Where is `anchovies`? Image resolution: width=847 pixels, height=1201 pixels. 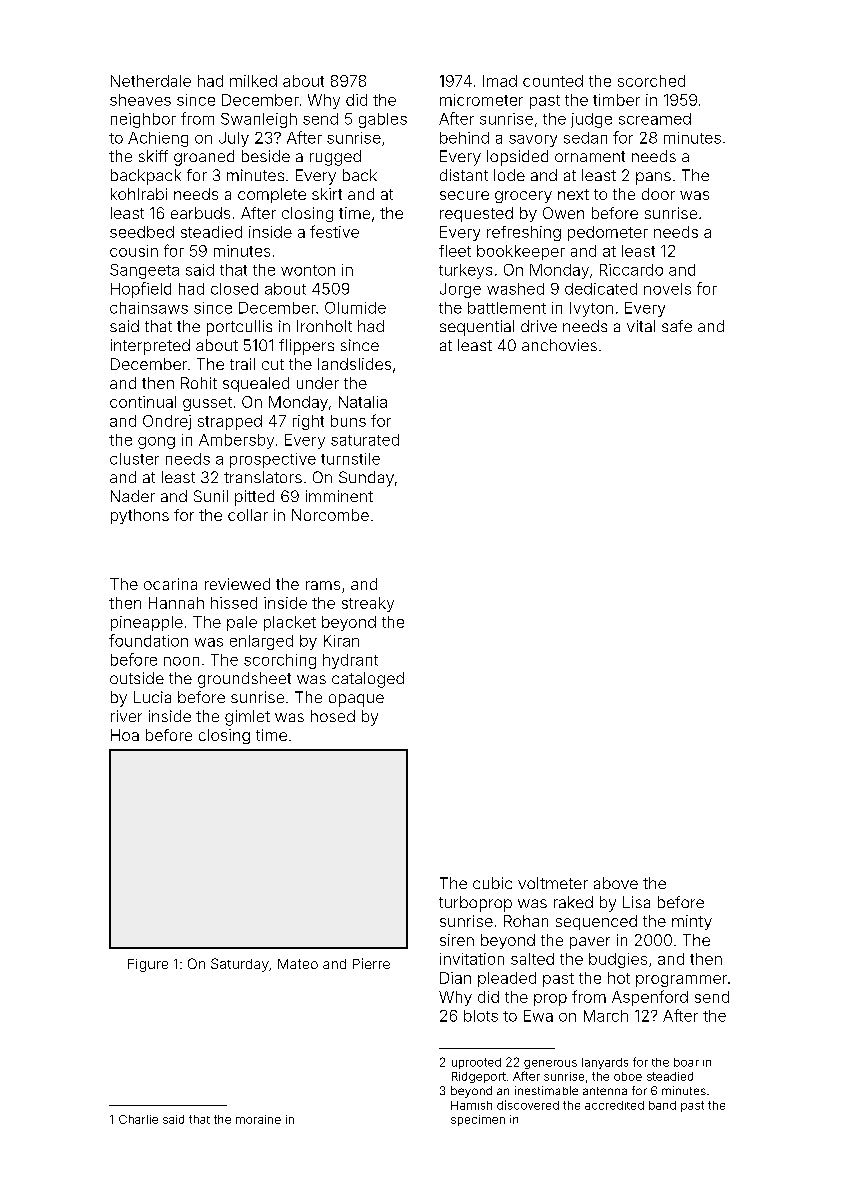 anchovies is located at coordinates (559, 345).
